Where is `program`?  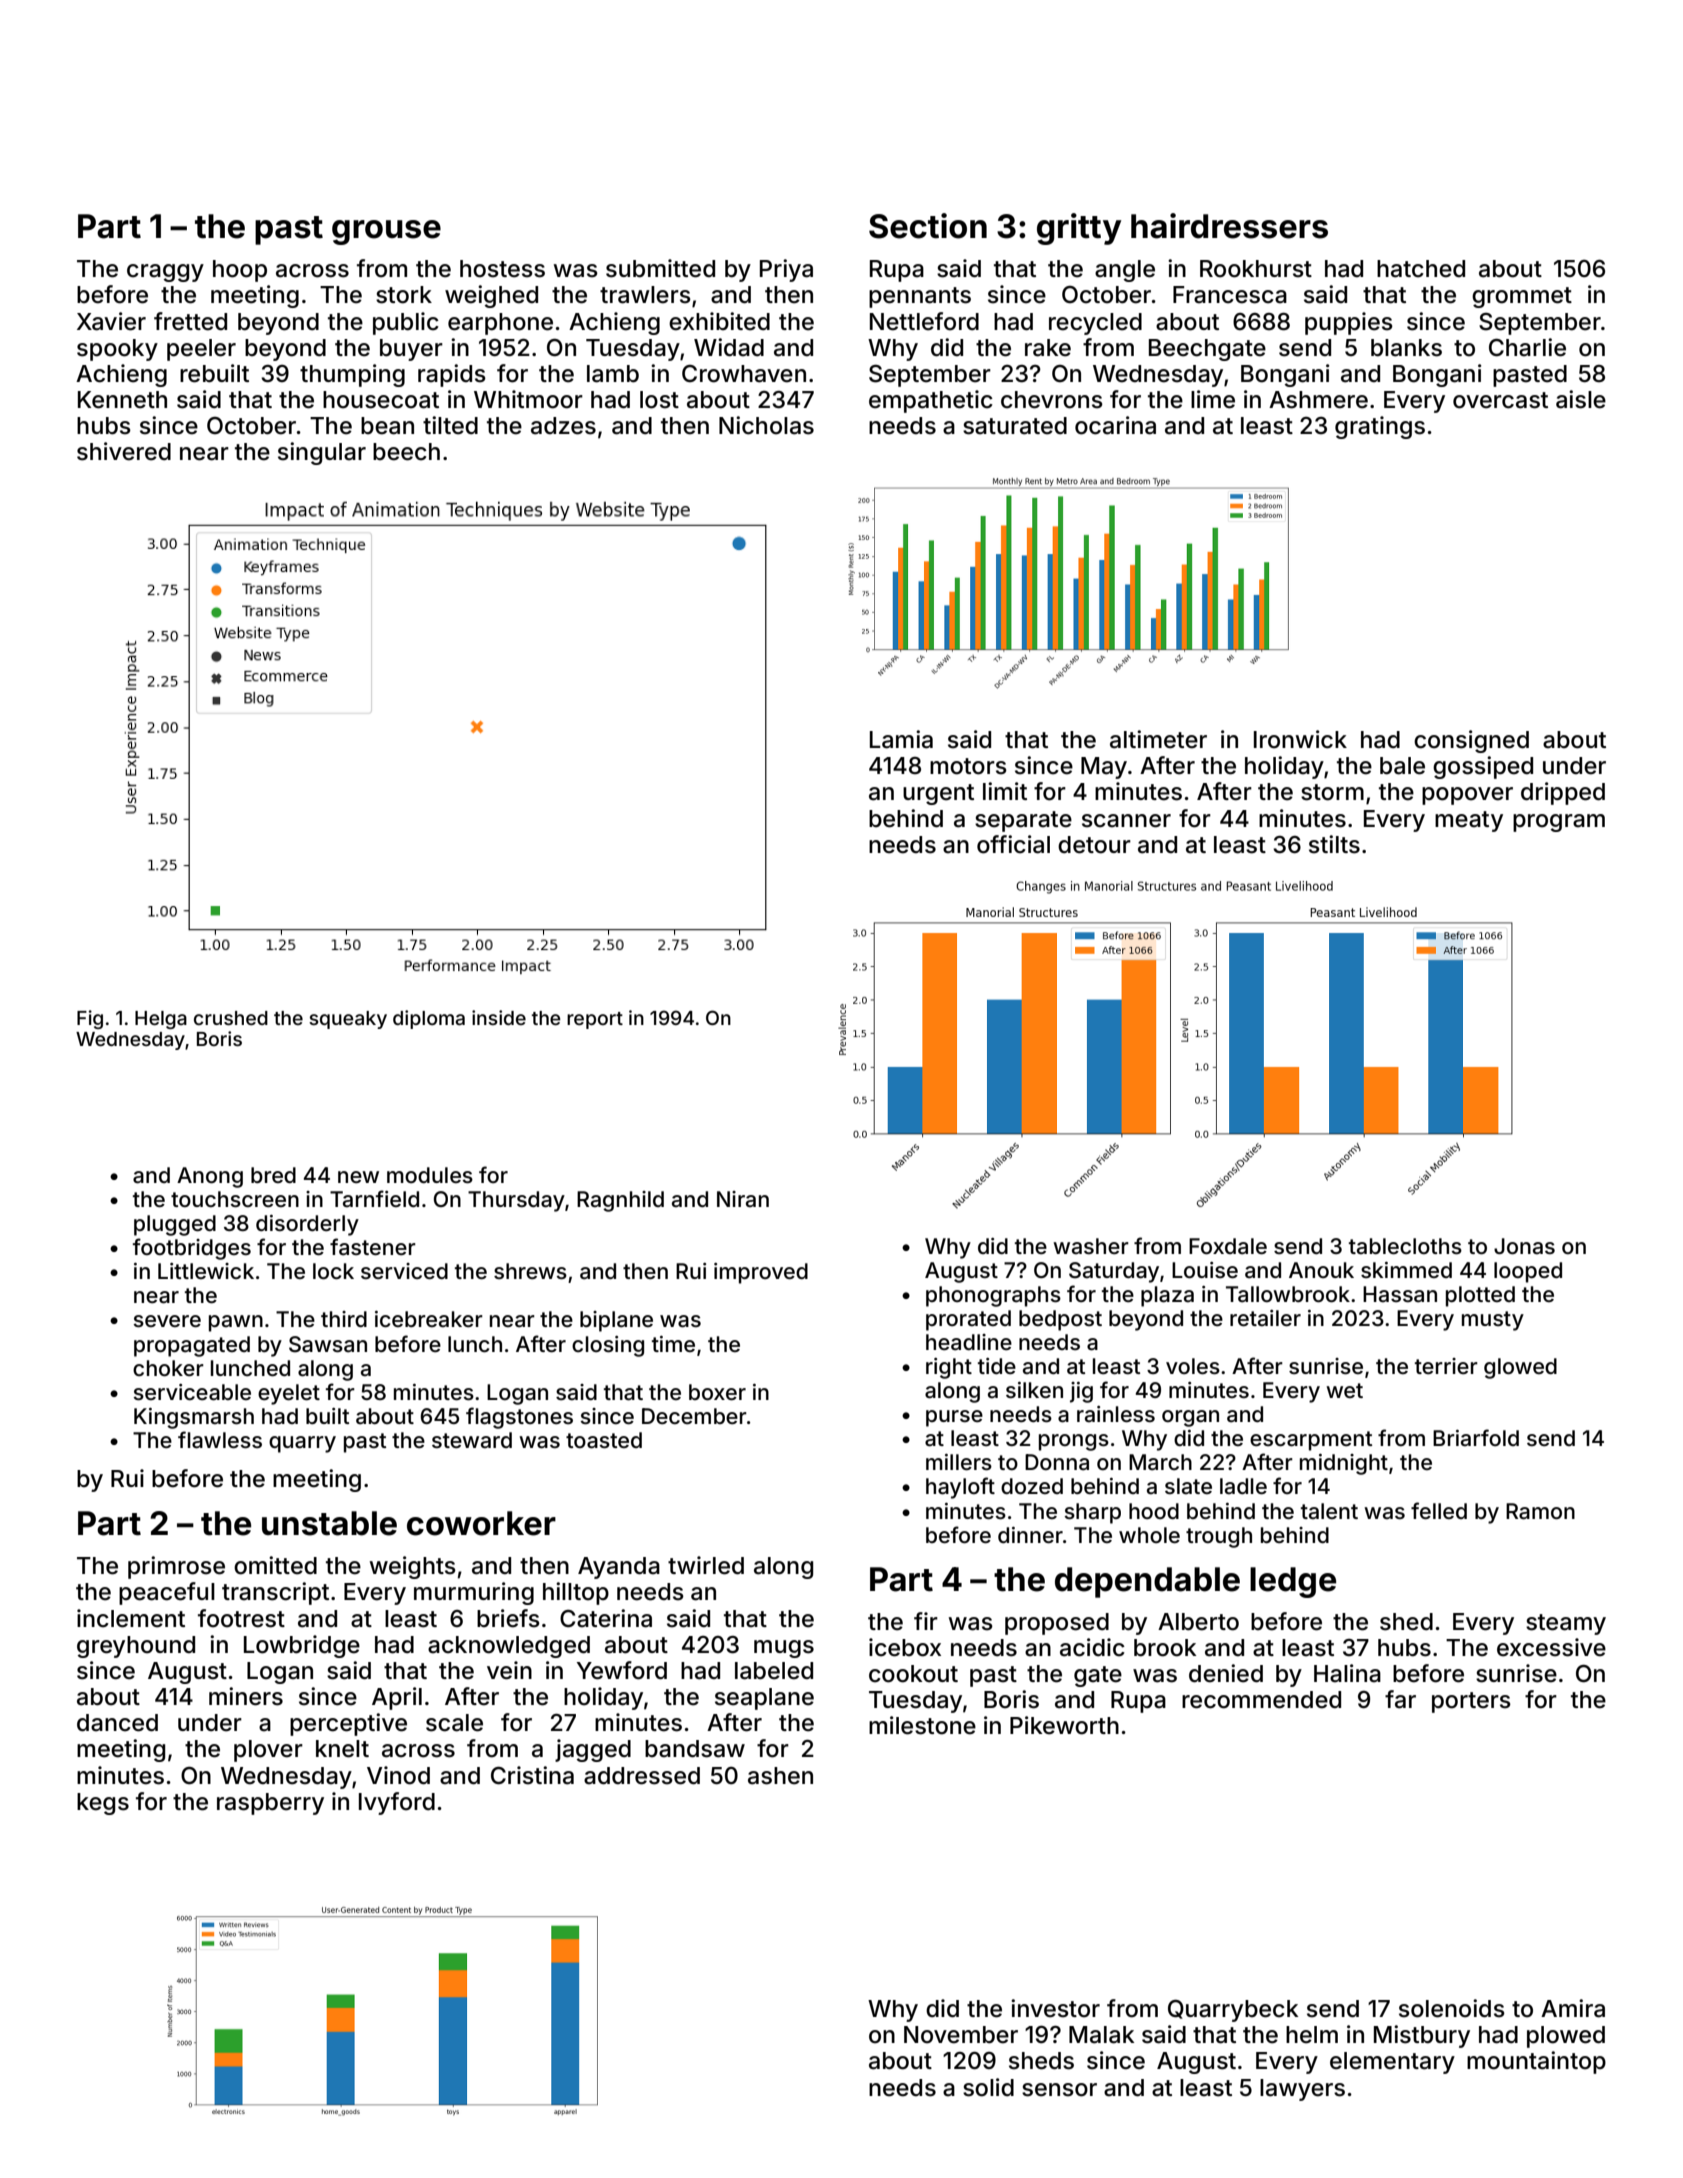 program is located at coordinates (1559, 823).
